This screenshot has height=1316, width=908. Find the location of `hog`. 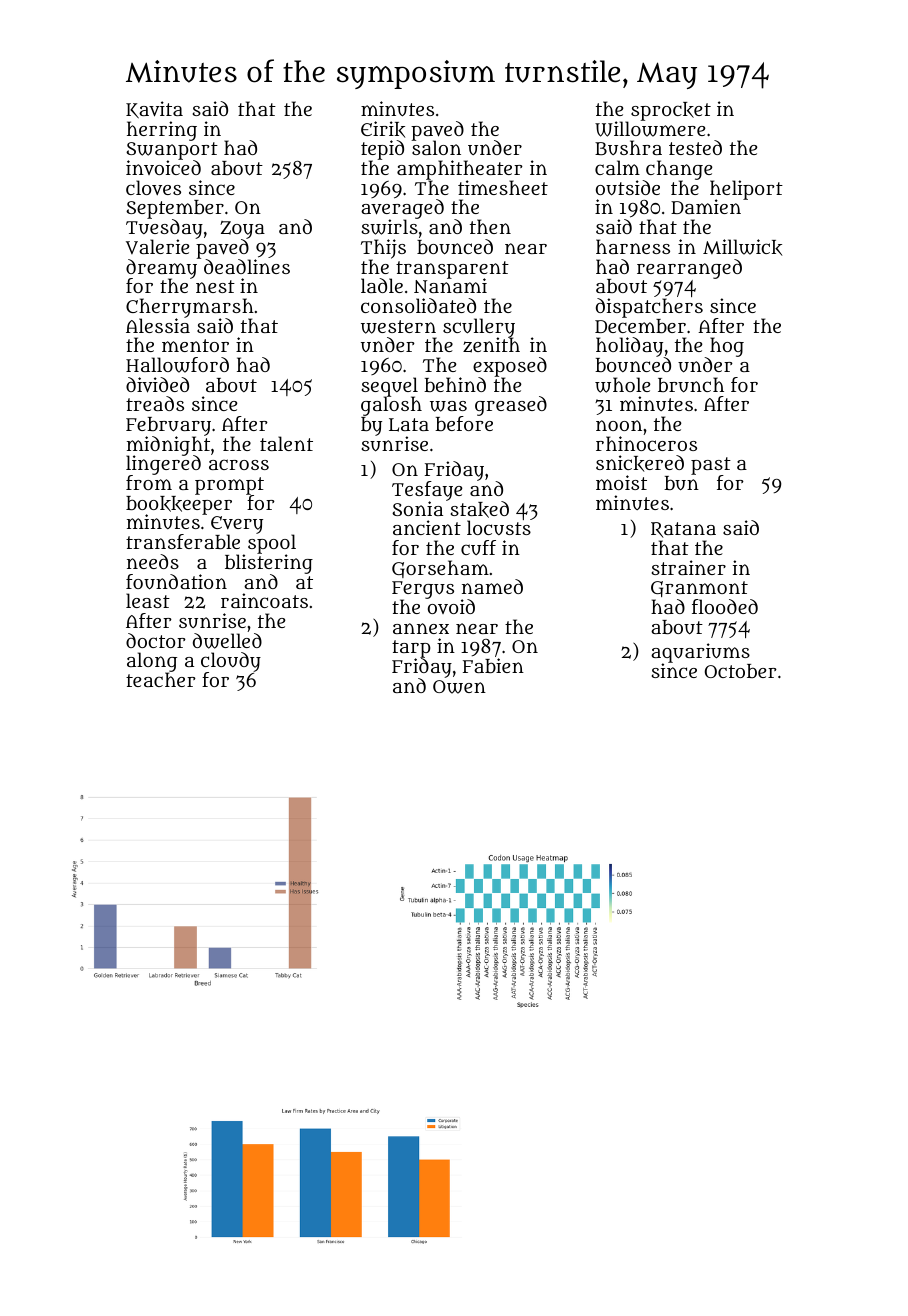

hog is located at coordinates (727, 347).
